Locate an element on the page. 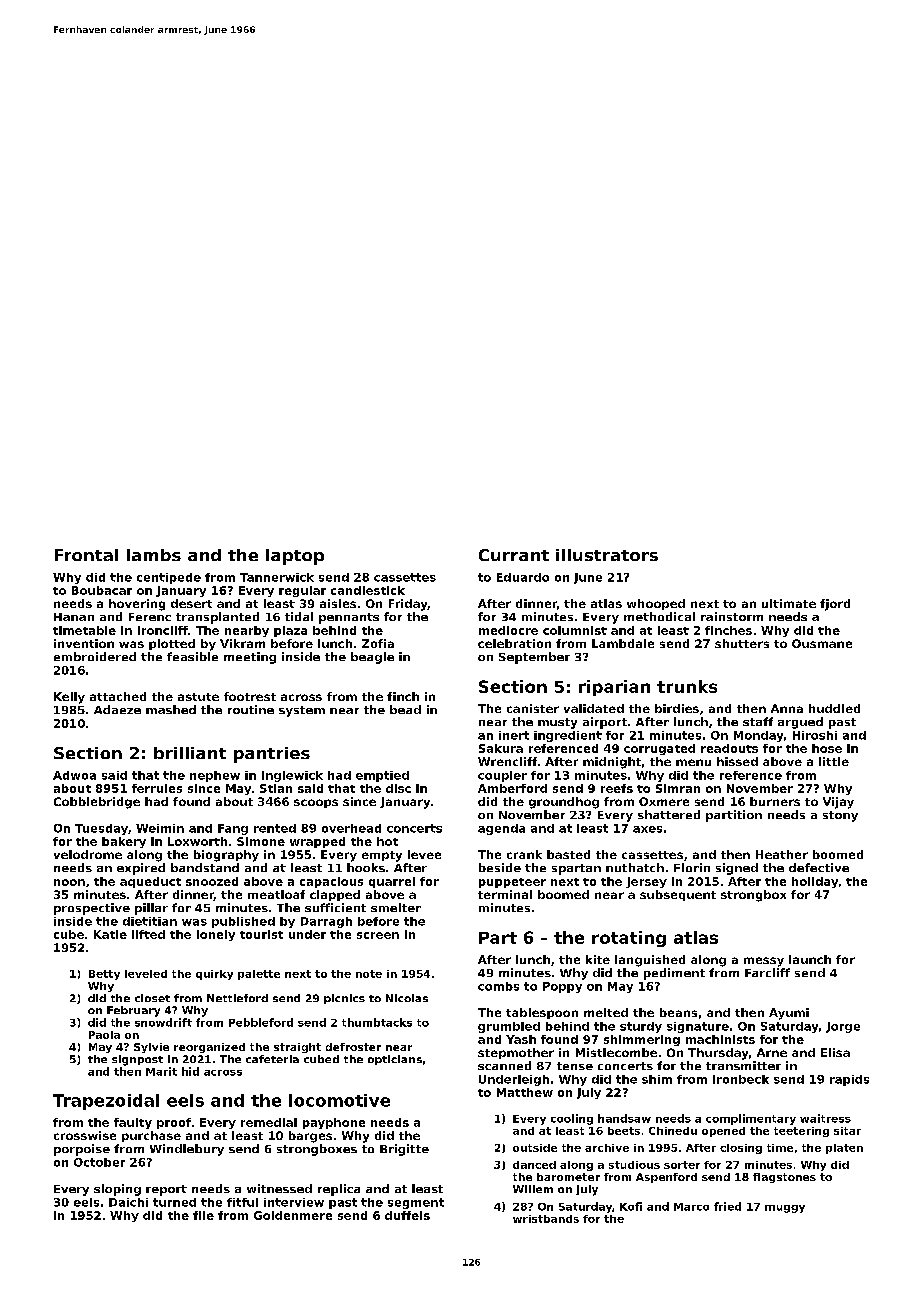 The width and height of the image is (924, 1308). Boubacar is located at coordinates (102, 590).
